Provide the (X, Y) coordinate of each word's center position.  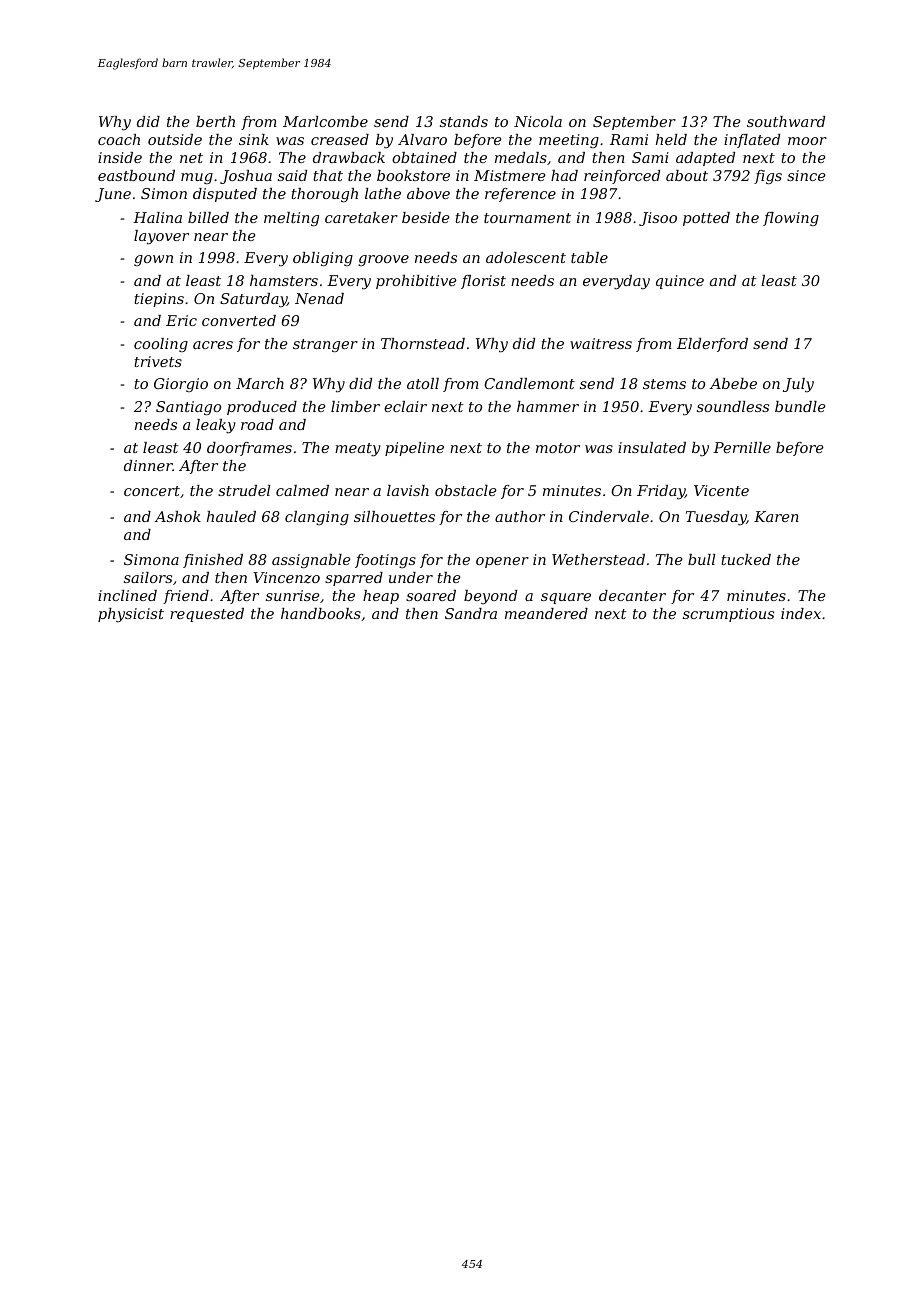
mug (197, 178)
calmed (302, 490)
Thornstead (423, 343)
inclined (127, 595)
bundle (800, 406)
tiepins (159, 300)
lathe (383, 193)
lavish (408, 490)
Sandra (471, 613)
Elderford (712, 345)
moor (807, 141)
